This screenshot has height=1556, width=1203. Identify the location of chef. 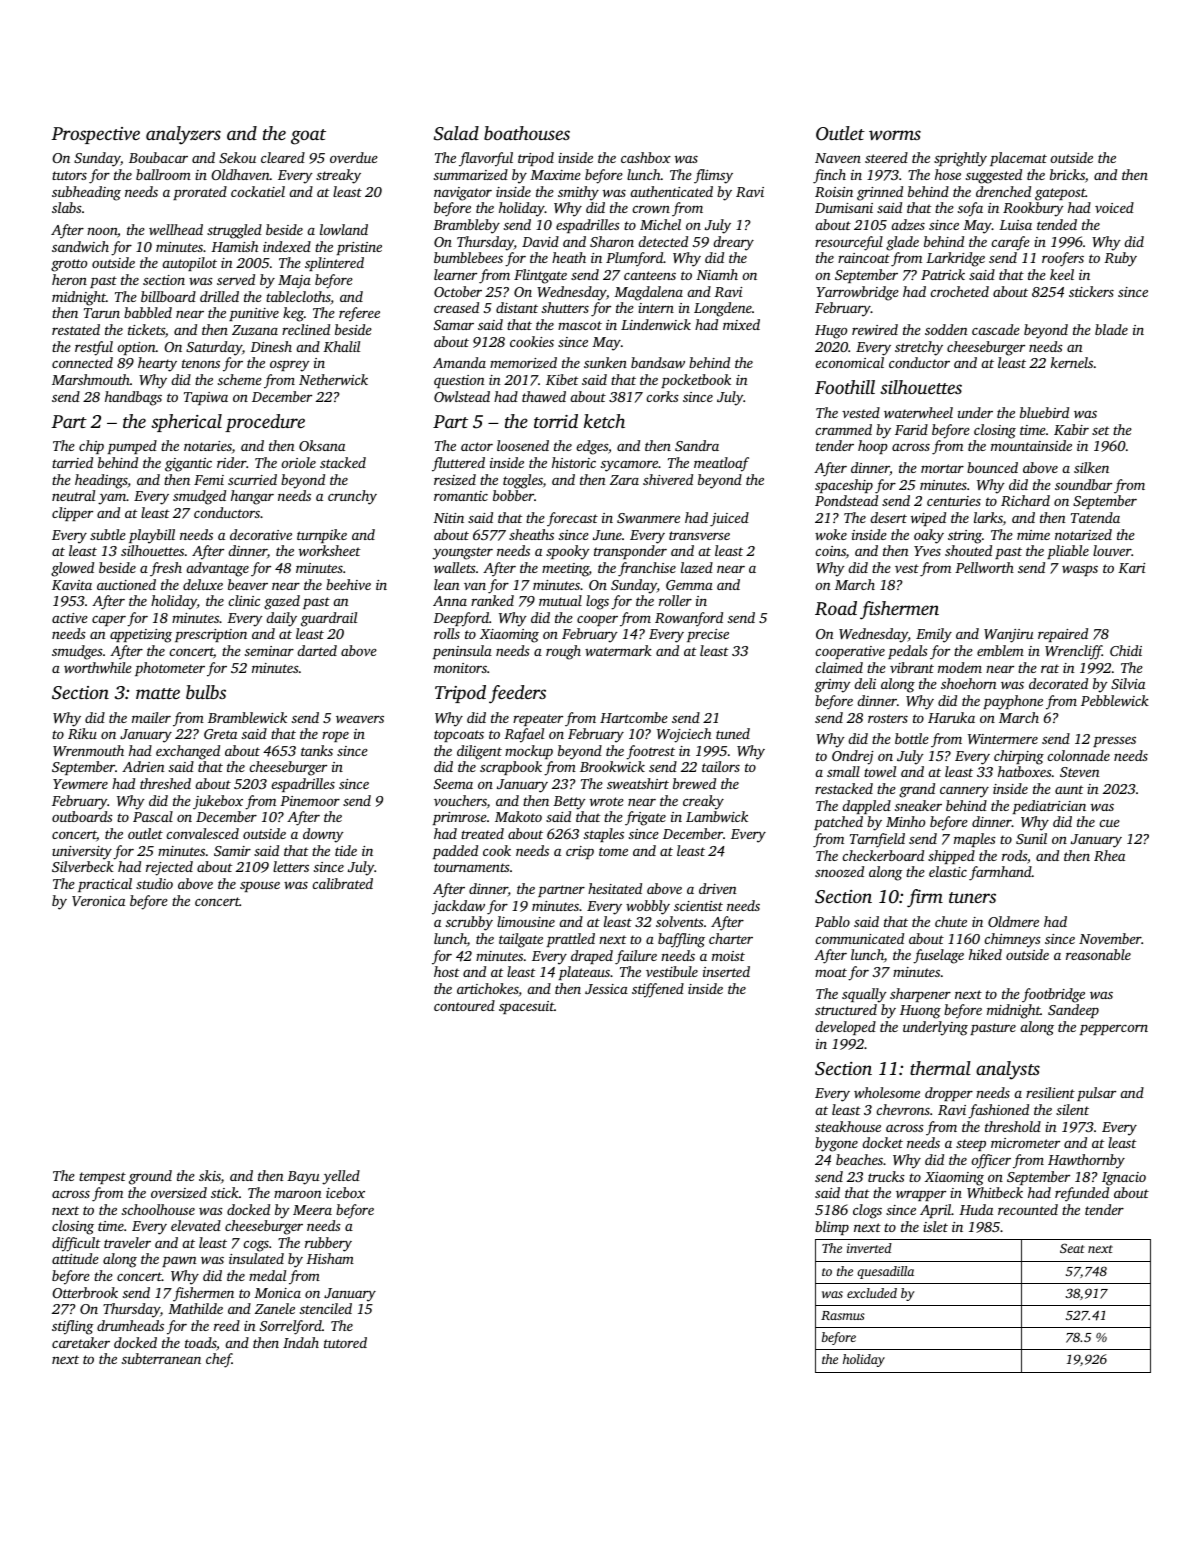
(219, 1360).
